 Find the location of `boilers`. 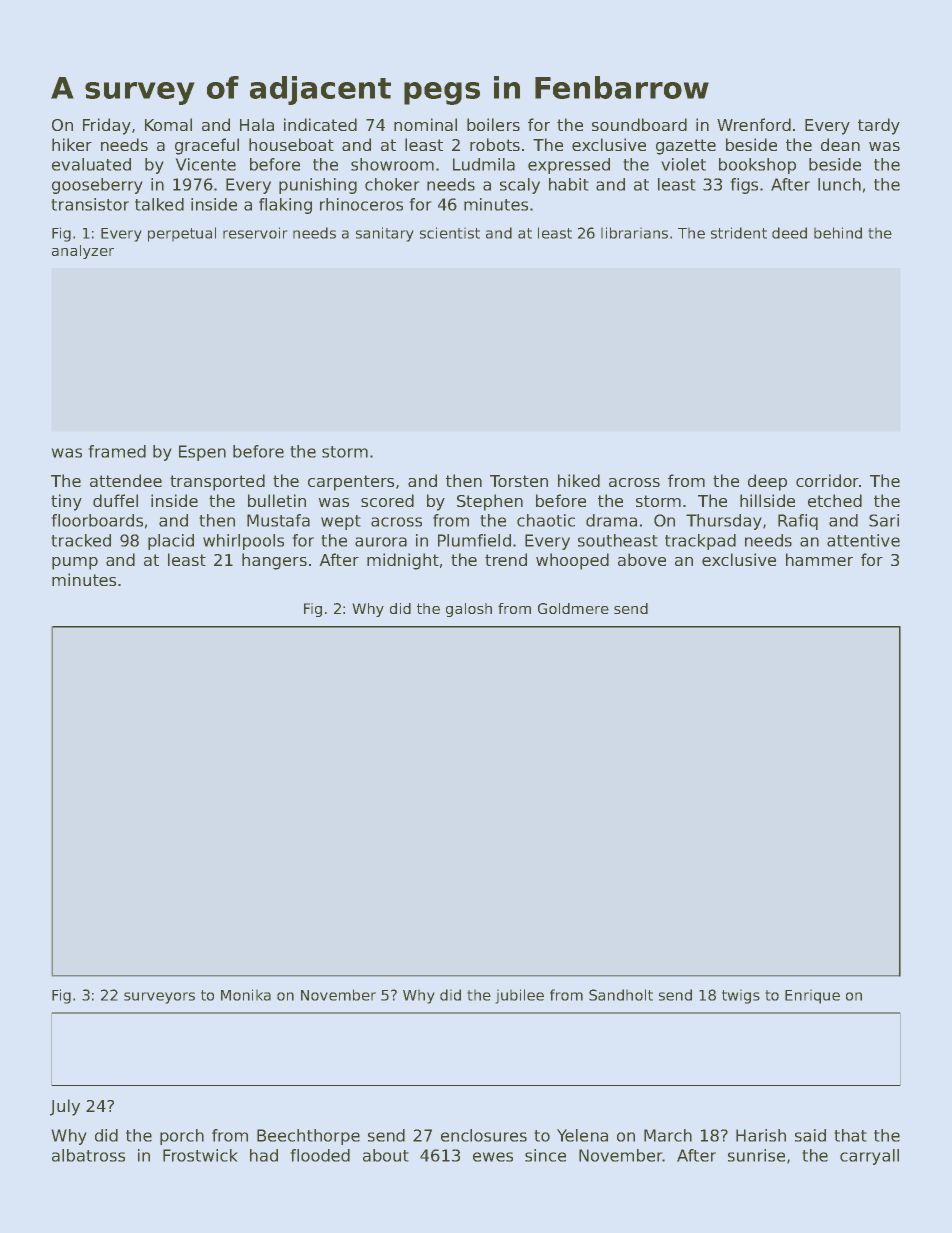

boilers is located at coordinates (493, 124).
